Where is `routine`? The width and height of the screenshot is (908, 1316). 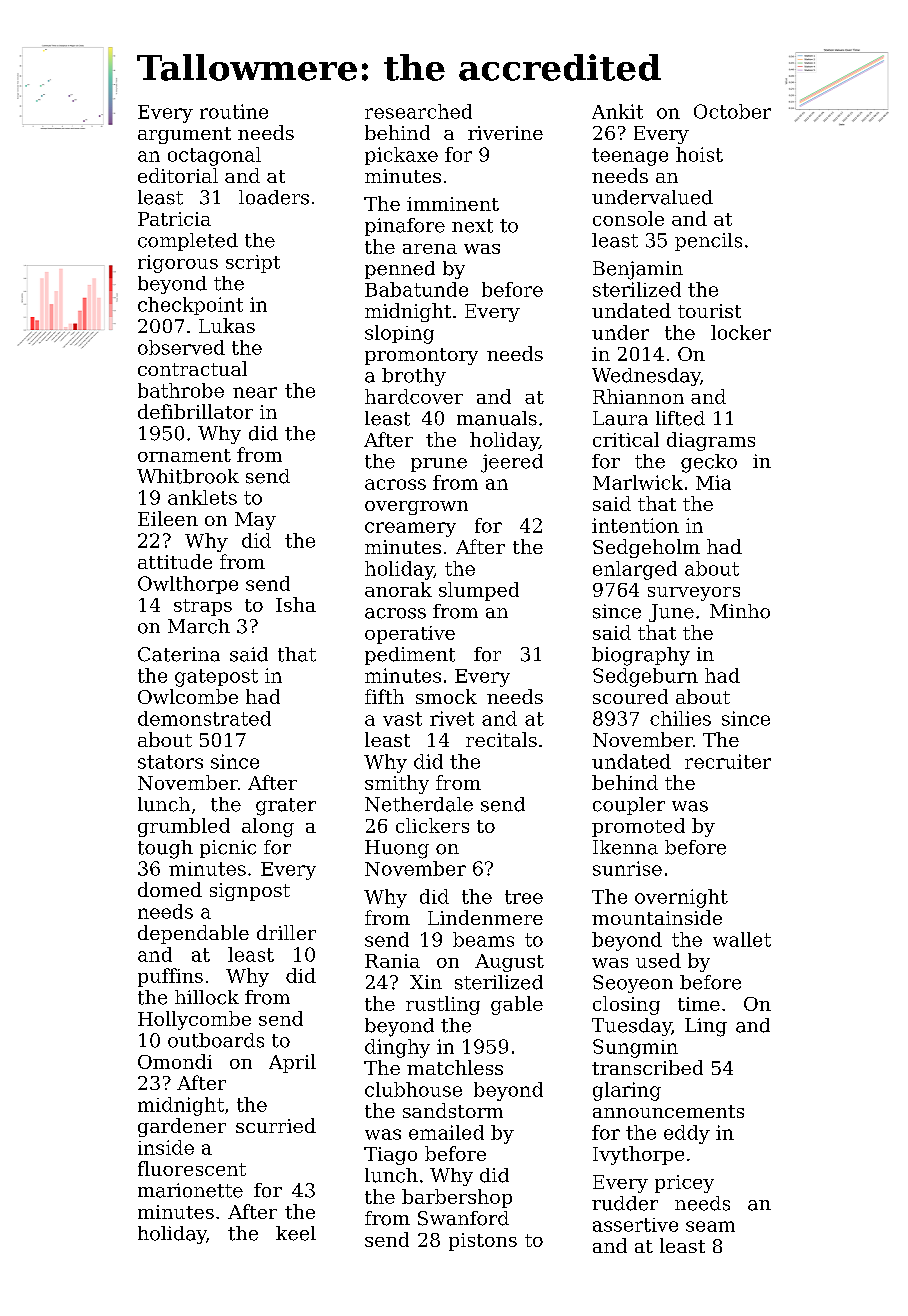 routine is located at coordinates (234, 111).
